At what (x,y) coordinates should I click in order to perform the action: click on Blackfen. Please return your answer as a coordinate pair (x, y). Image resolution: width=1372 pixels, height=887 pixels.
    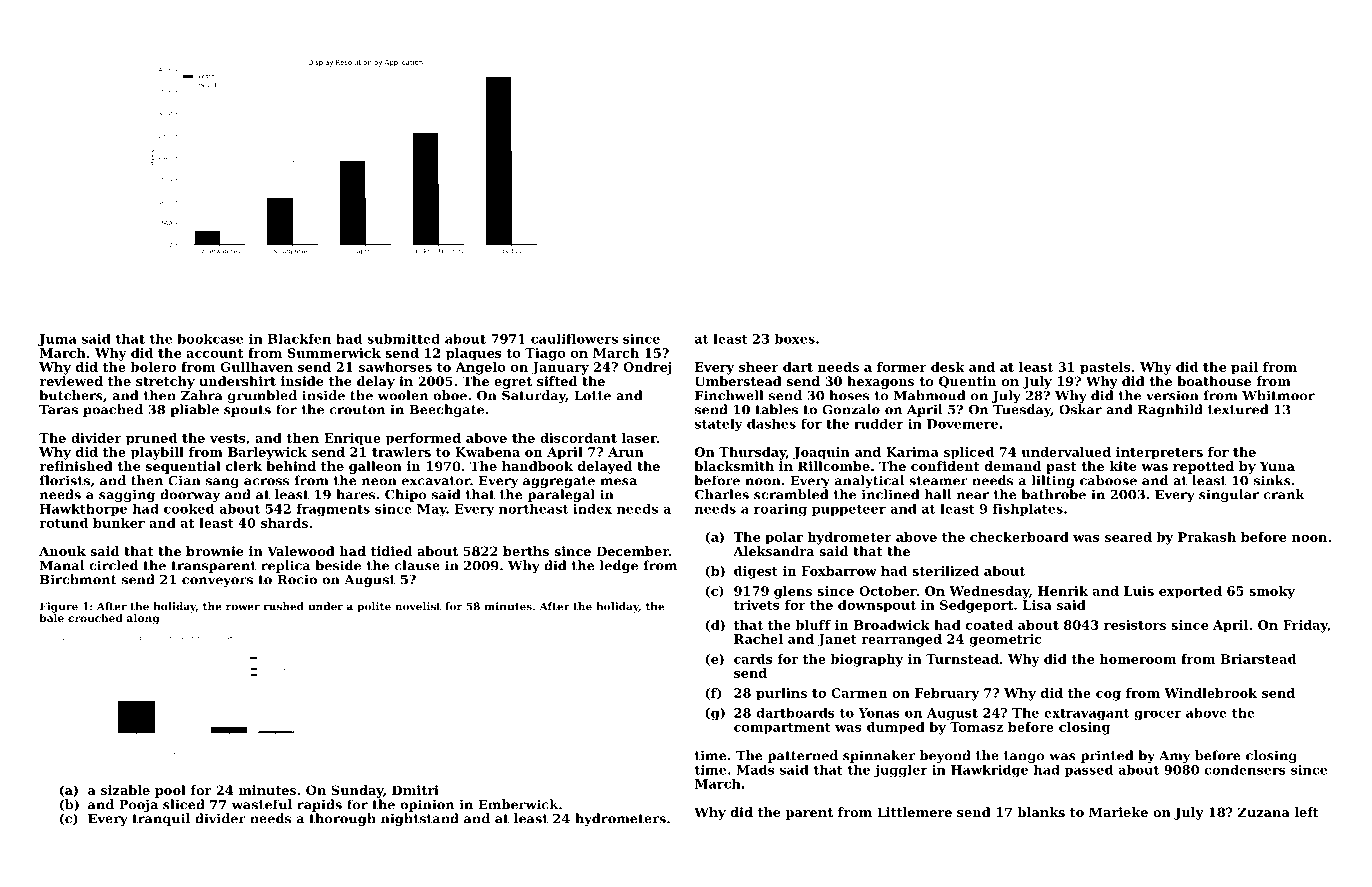
    Looking at the image, I should click on (299, 339).
